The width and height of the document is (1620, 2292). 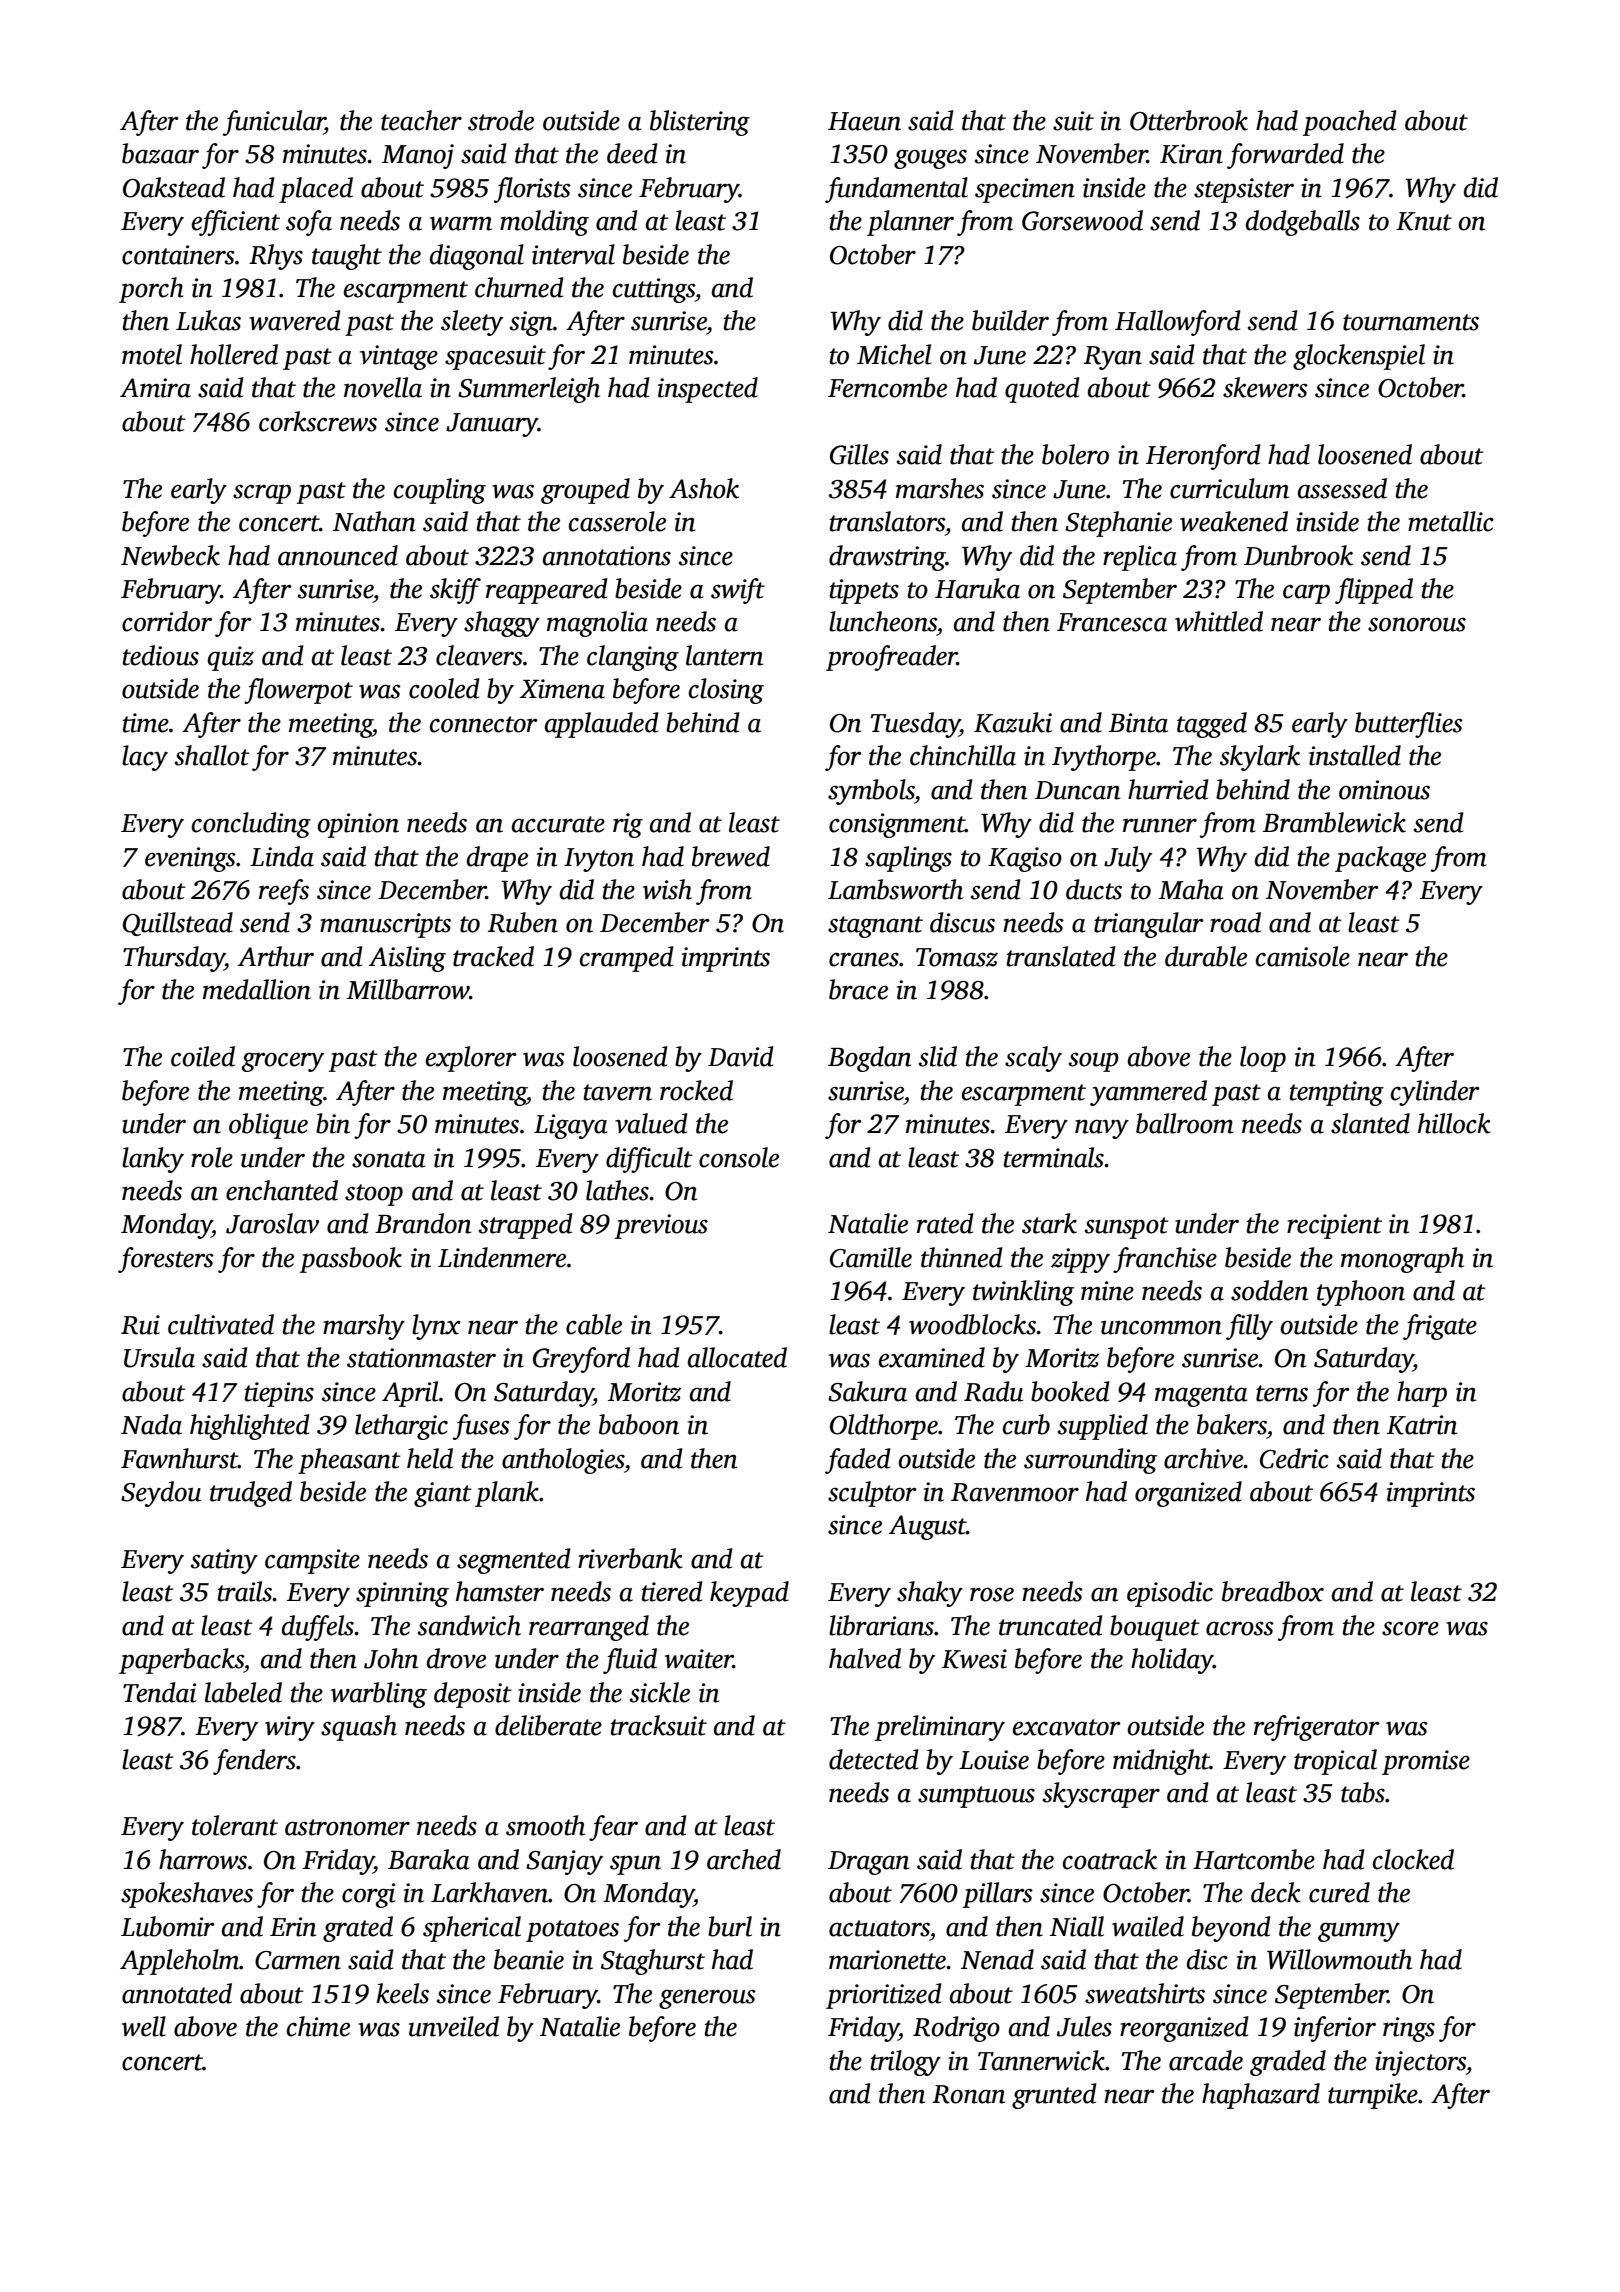 What do you see at coordinates (1191, 154) in the document?
I see `Kiran` at bounding box center [1191, 154].
